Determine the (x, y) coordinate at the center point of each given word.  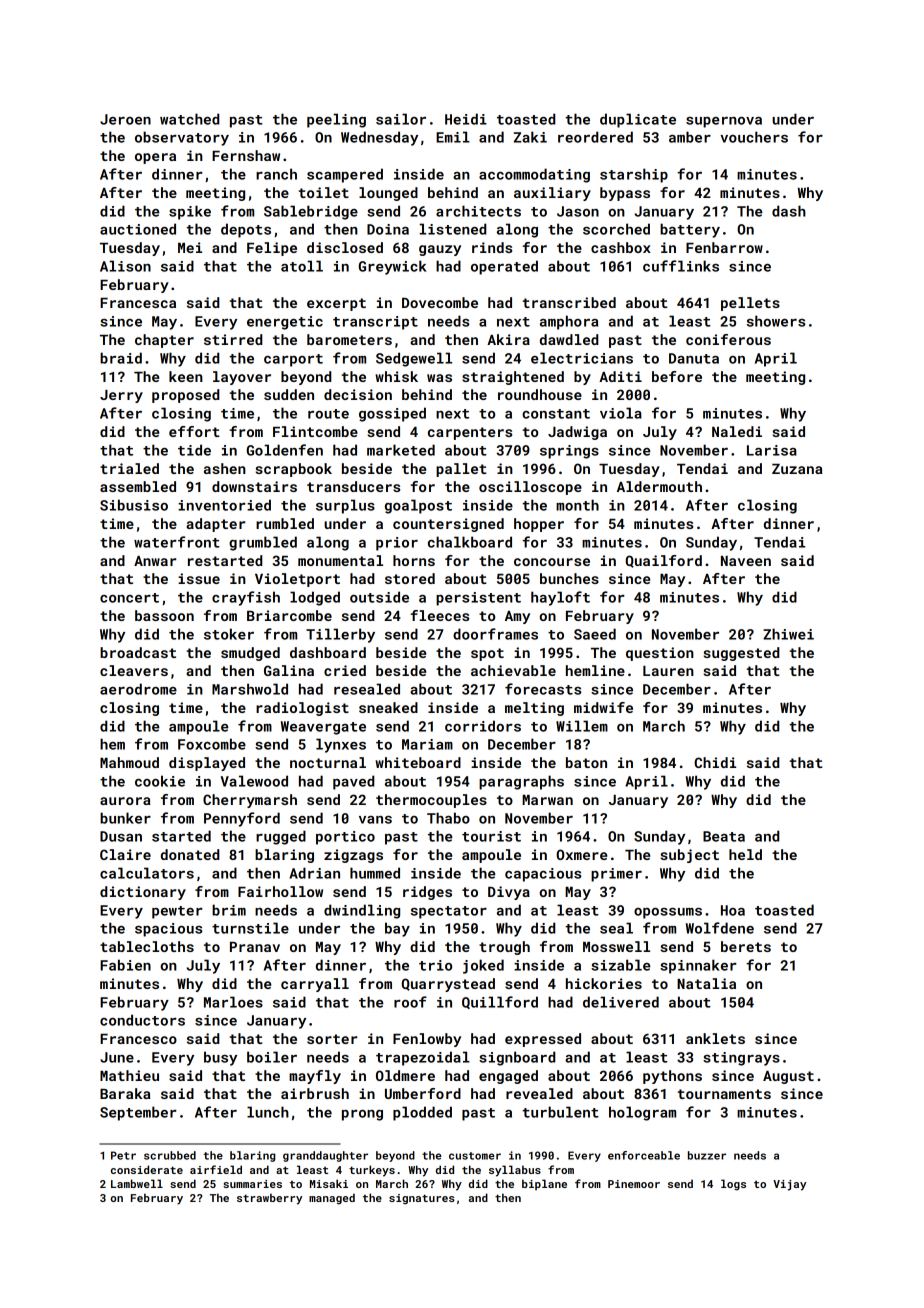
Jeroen (125, 119)
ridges (427, 893)
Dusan (121, 836)
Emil (453, 137)
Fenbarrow (724, 247)
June (117, 1057)
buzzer (707, 1155)
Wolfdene (720, 928)
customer (475, 1156)
